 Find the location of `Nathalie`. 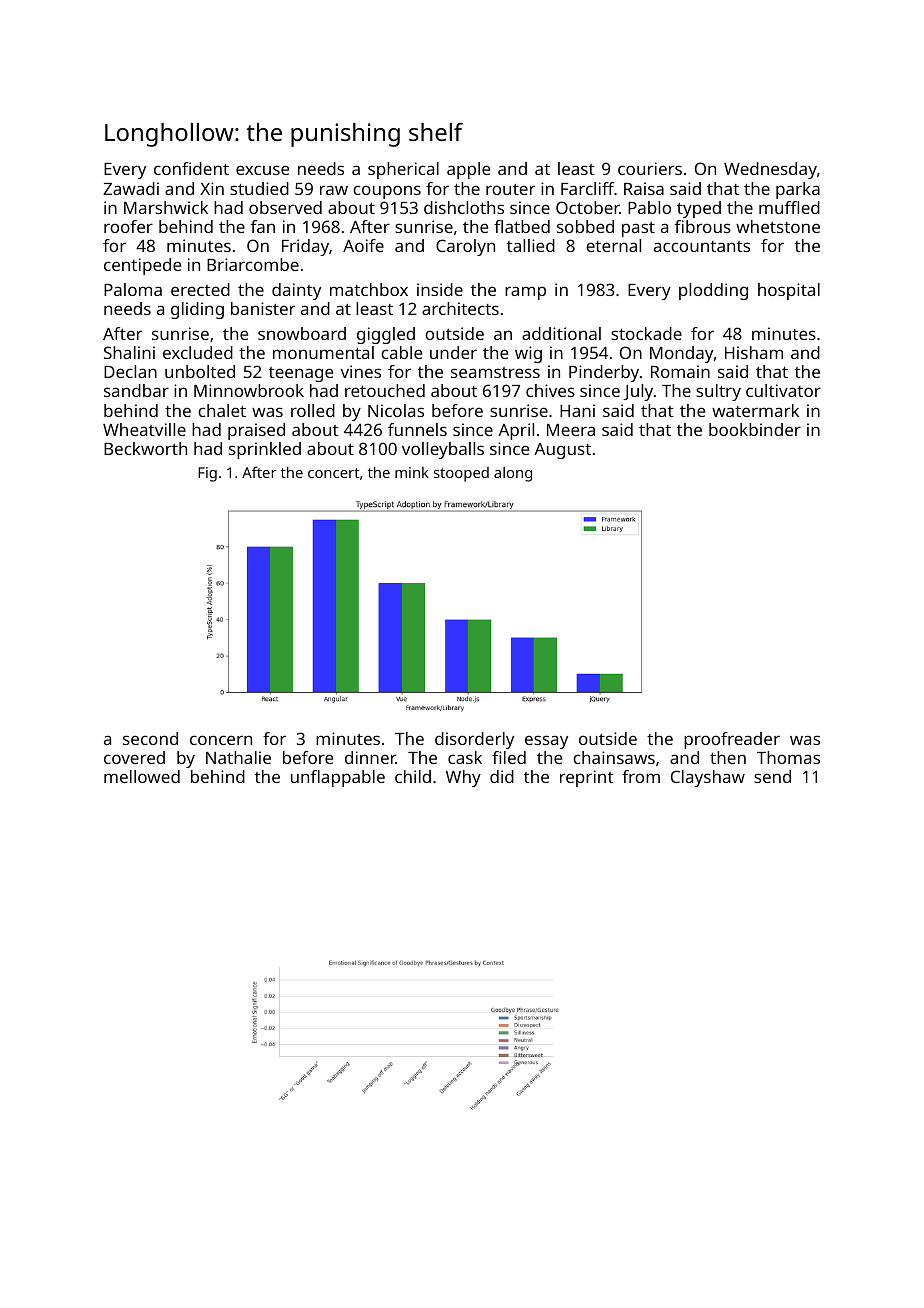

Nathalie is located at coordinates (238, 757).
